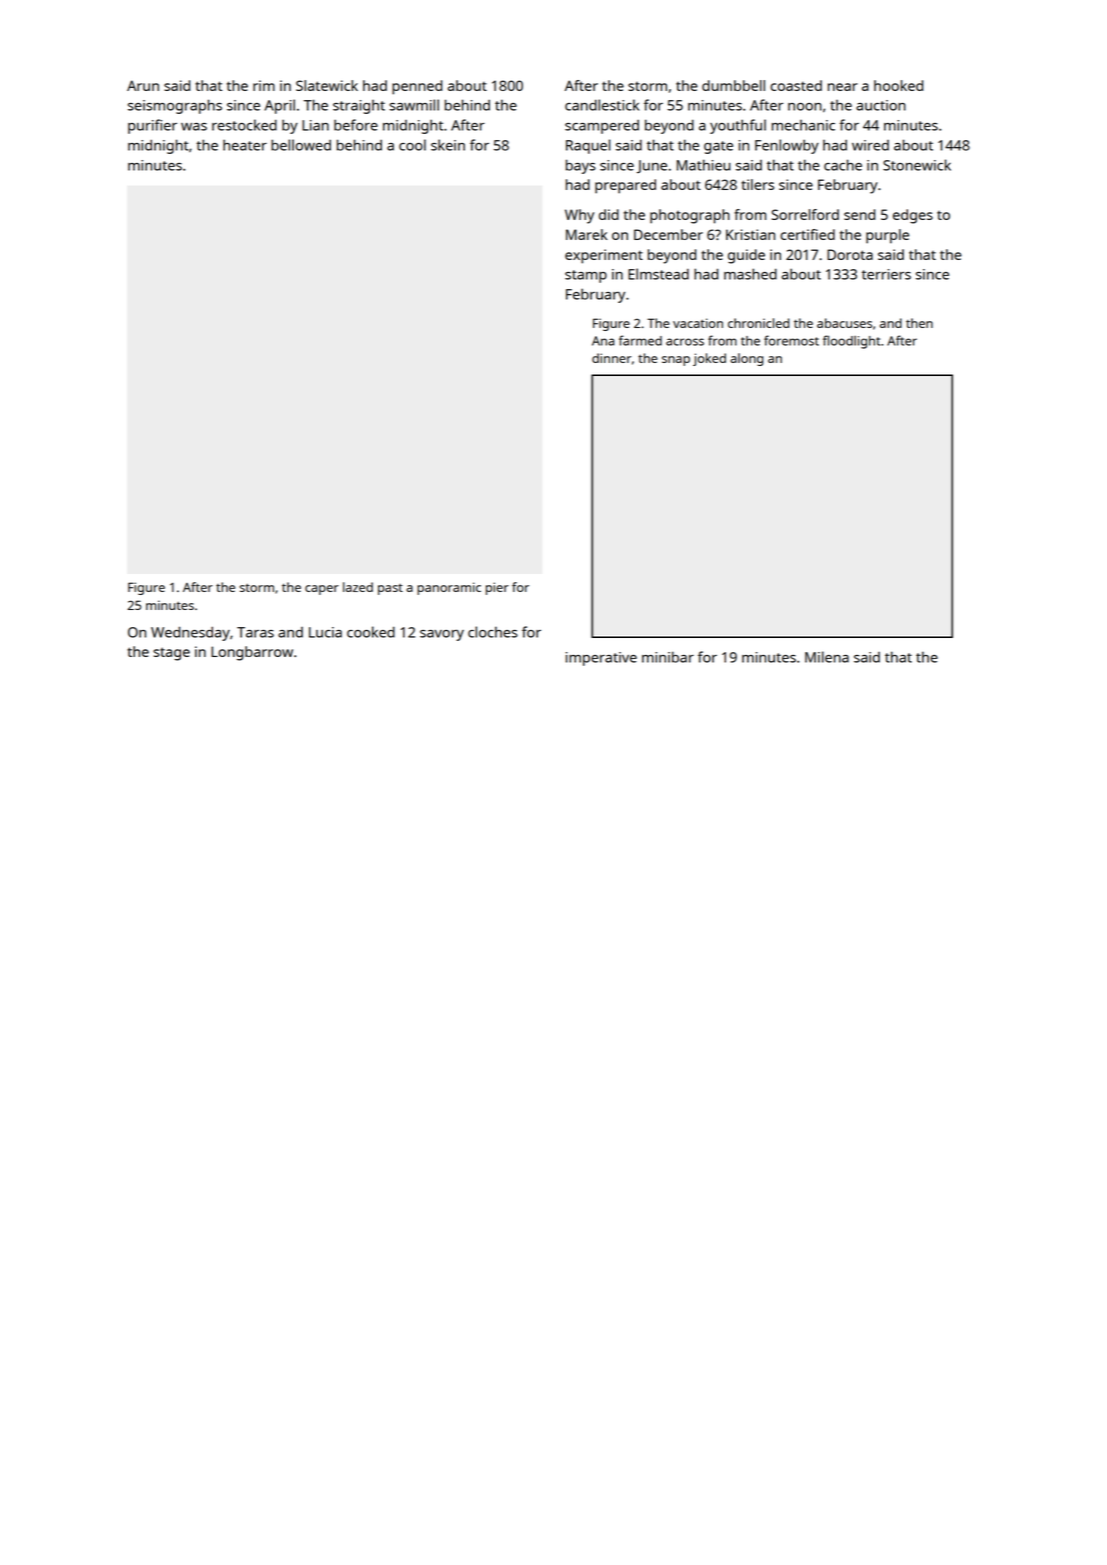 The width and height of the screenshot is (1107, 1565). Describe the element at coordinates (414, 105) in the screenshot. I see `sawmill` at that location.
